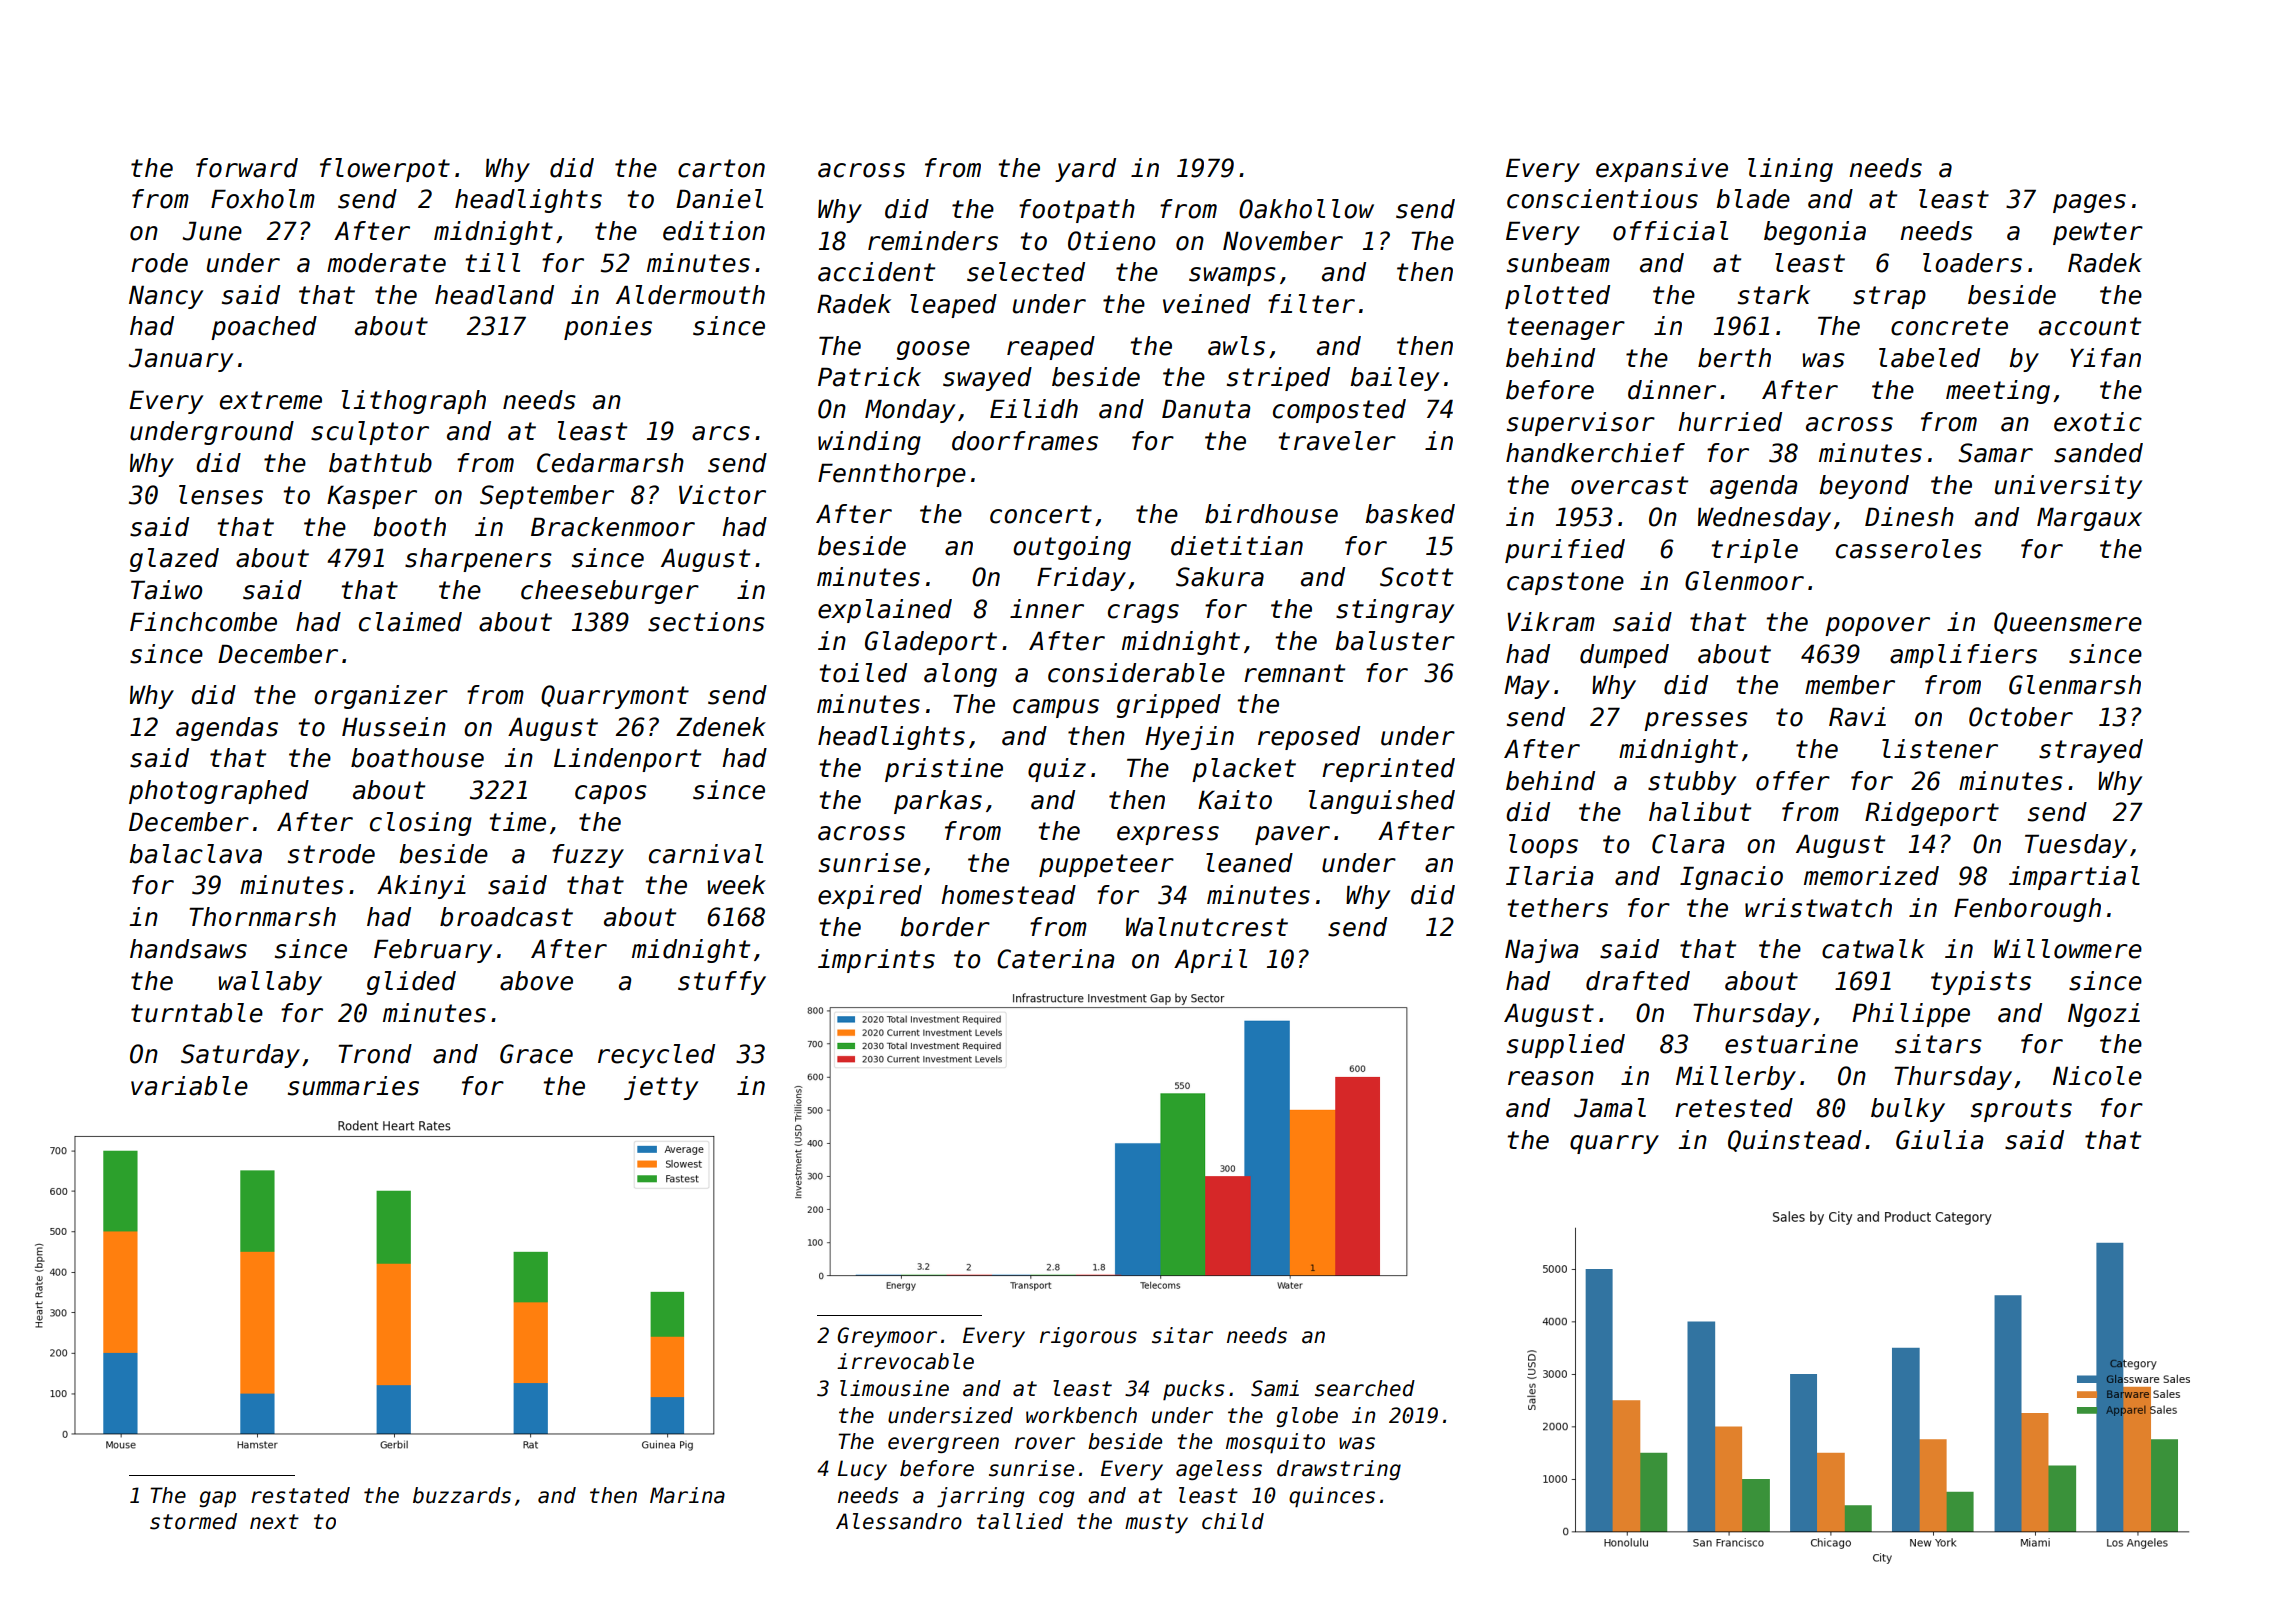  Describe the element at coordinates (887, 1337) in the screenshot. I see `Greymoor` at that location.
